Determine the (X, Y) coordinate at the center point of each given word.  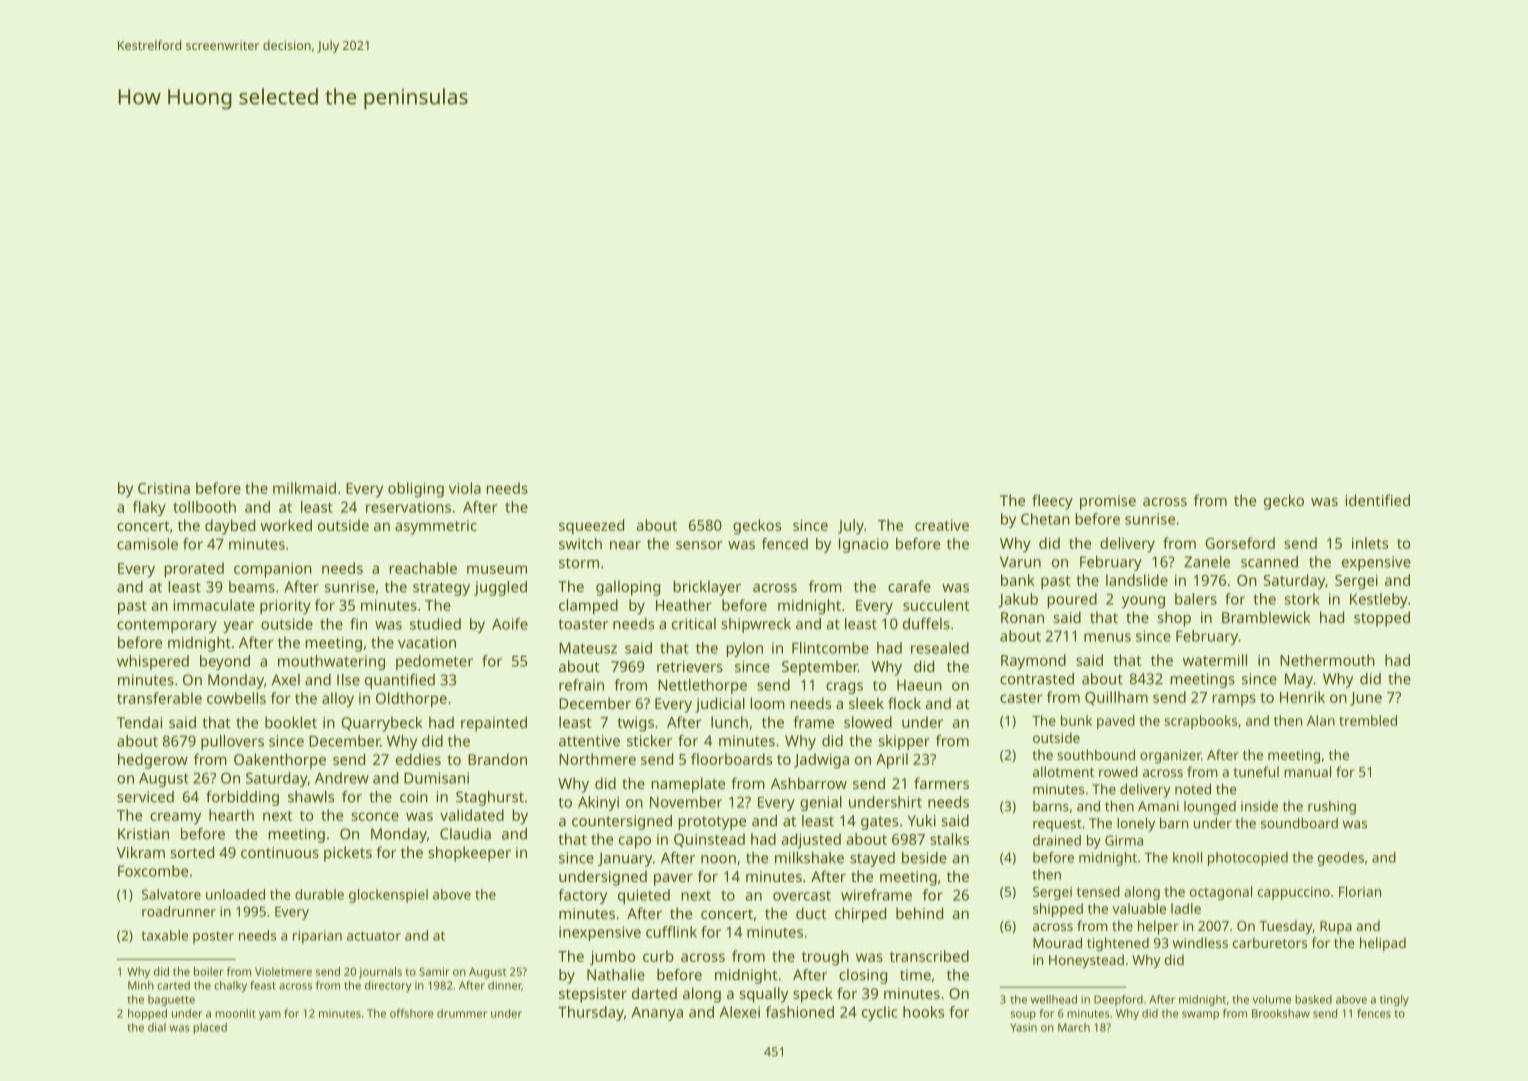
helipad (1383, 944)
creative (942, 525)
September (820, 668)
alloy (338, 700)
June (1366, 699)
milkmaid (304, 488)
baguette (171, 1000)
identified (1378, 500)
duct (811, 913)
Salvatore (171, 894)
